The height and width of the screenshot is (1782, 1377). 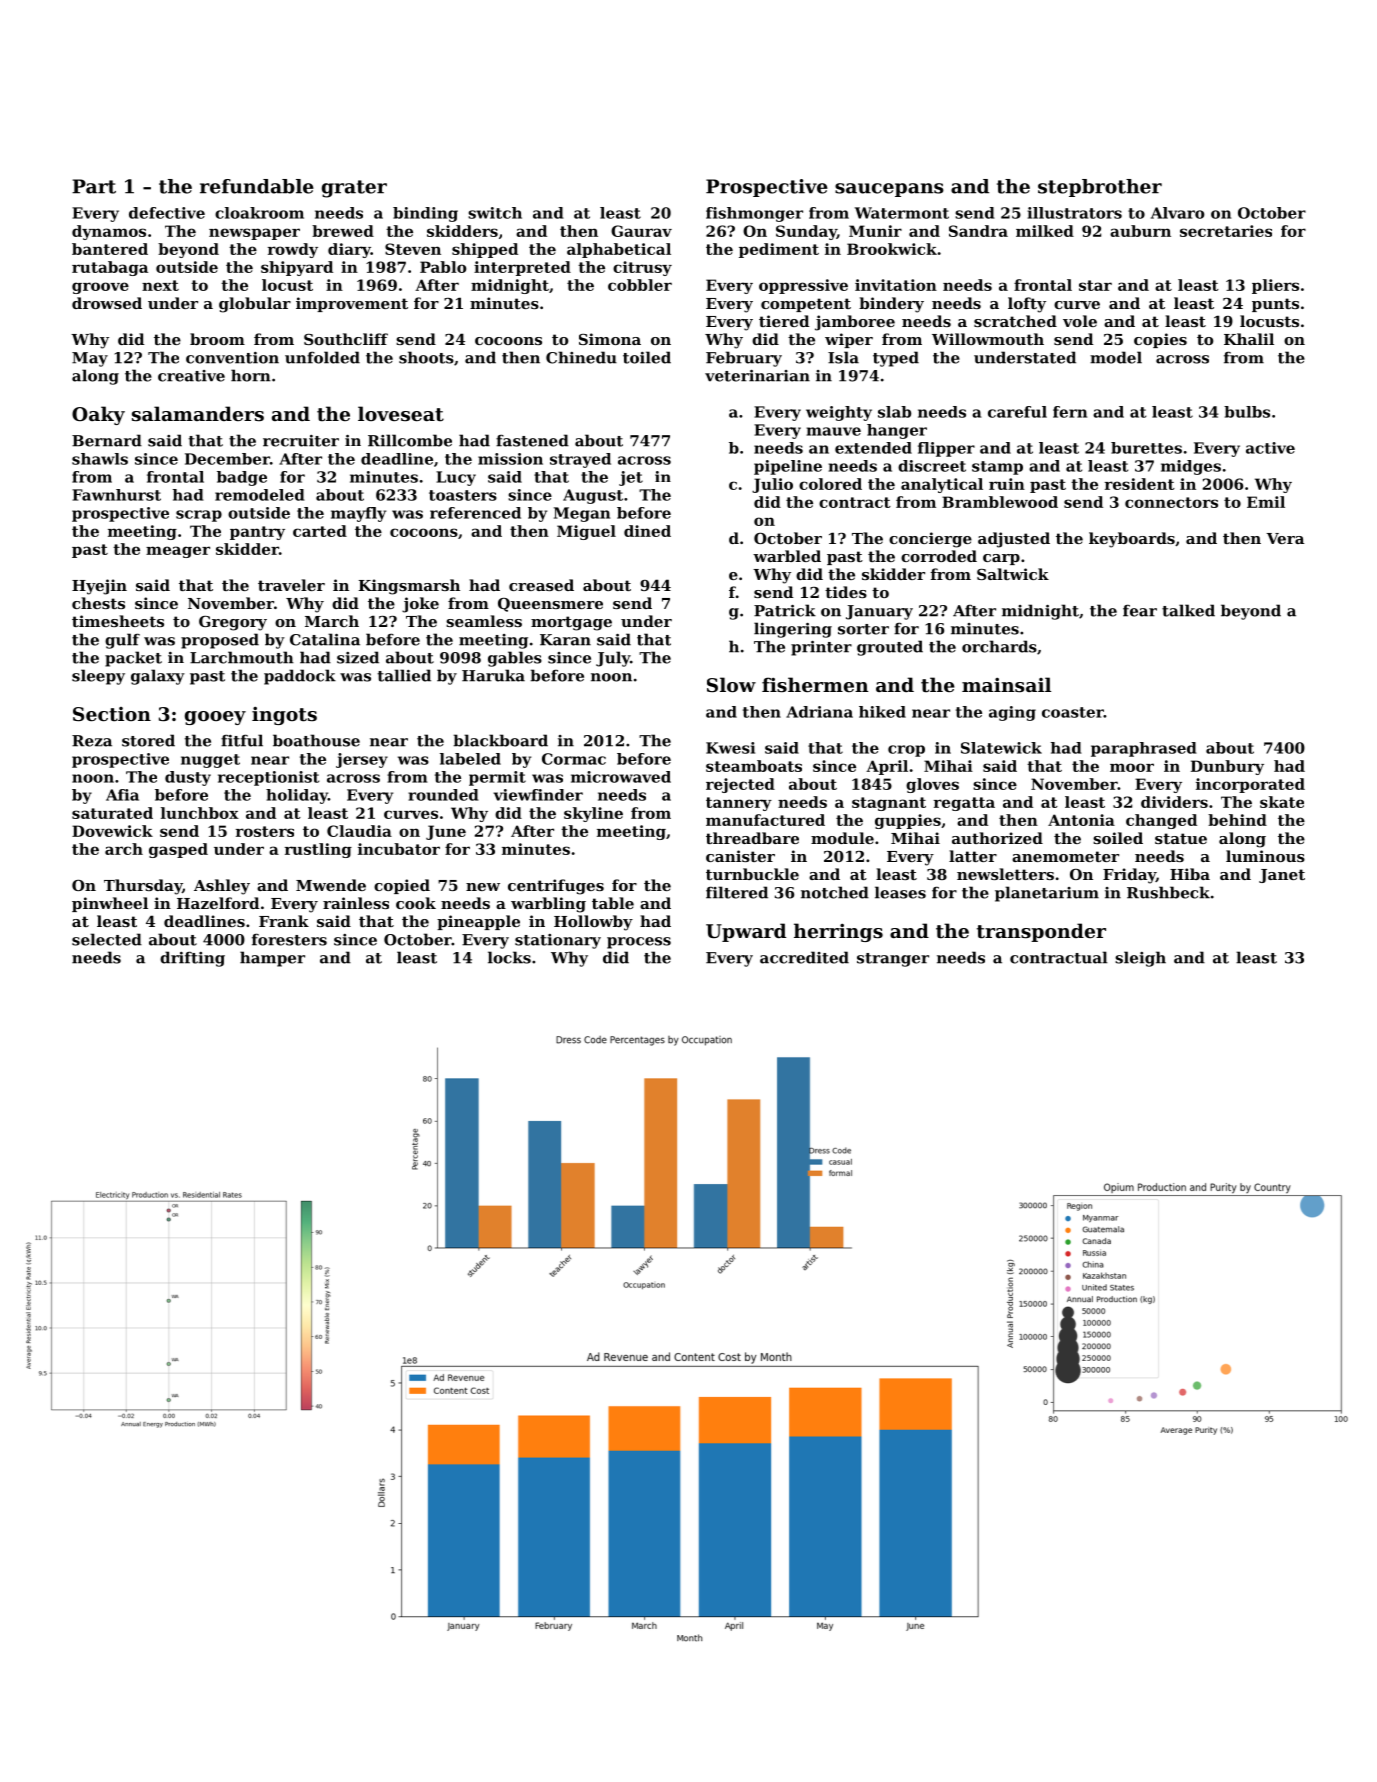 I want to click on saucepans, so click(x=889, y=190).
